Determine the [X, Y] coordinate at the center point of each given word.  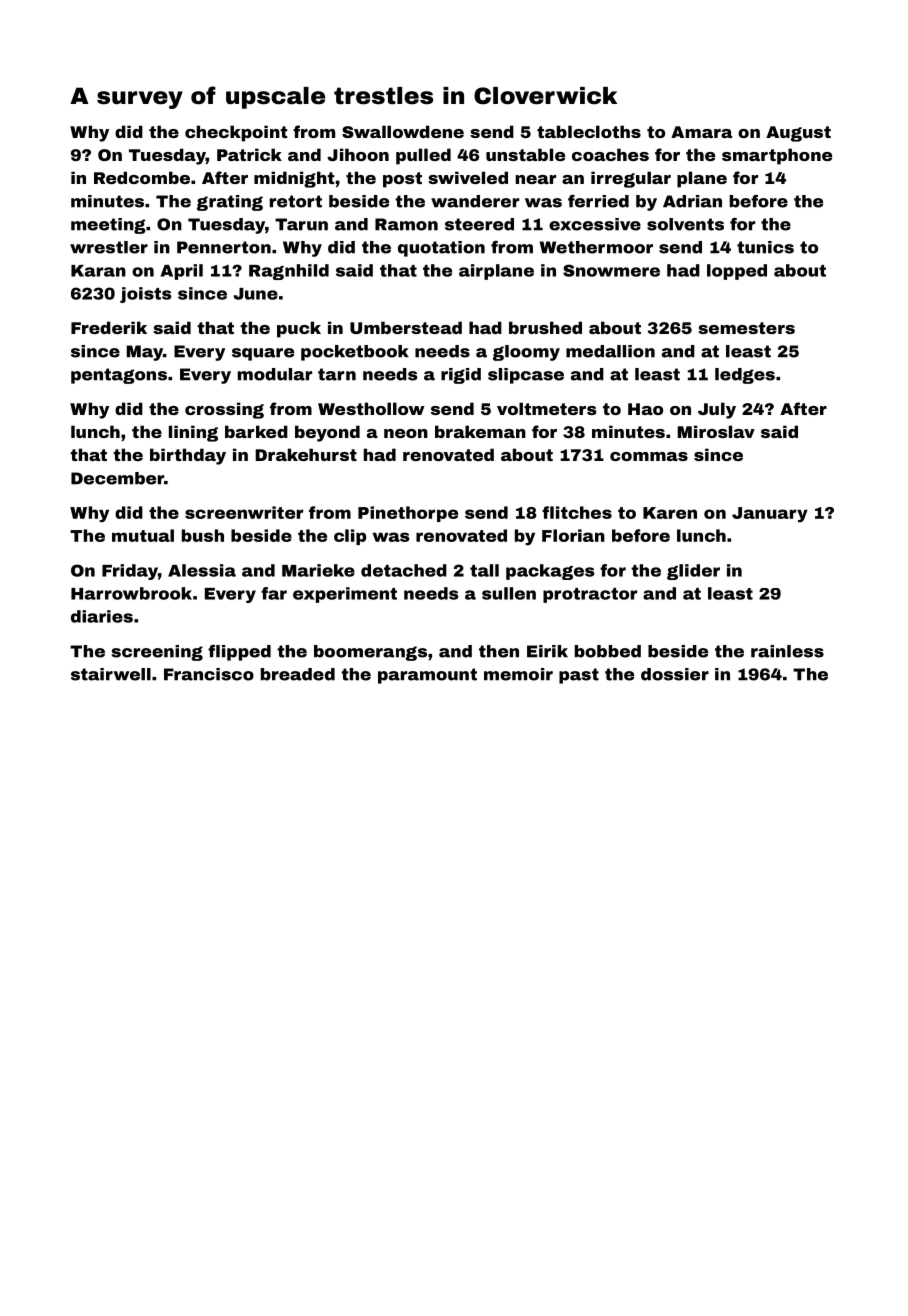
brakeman [480, 431]
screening [157, 653]
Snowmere [611, 270]
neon [406, 433]
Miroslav [716, 431]
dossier [675, 674]
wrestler [109, 247]
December [117, 478]
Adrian [692, 201]
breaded [298, 674]
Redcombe [142, 177]
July [717, 410]
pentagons [119, 376]
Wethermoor [596, 247]
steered [479, 224]
